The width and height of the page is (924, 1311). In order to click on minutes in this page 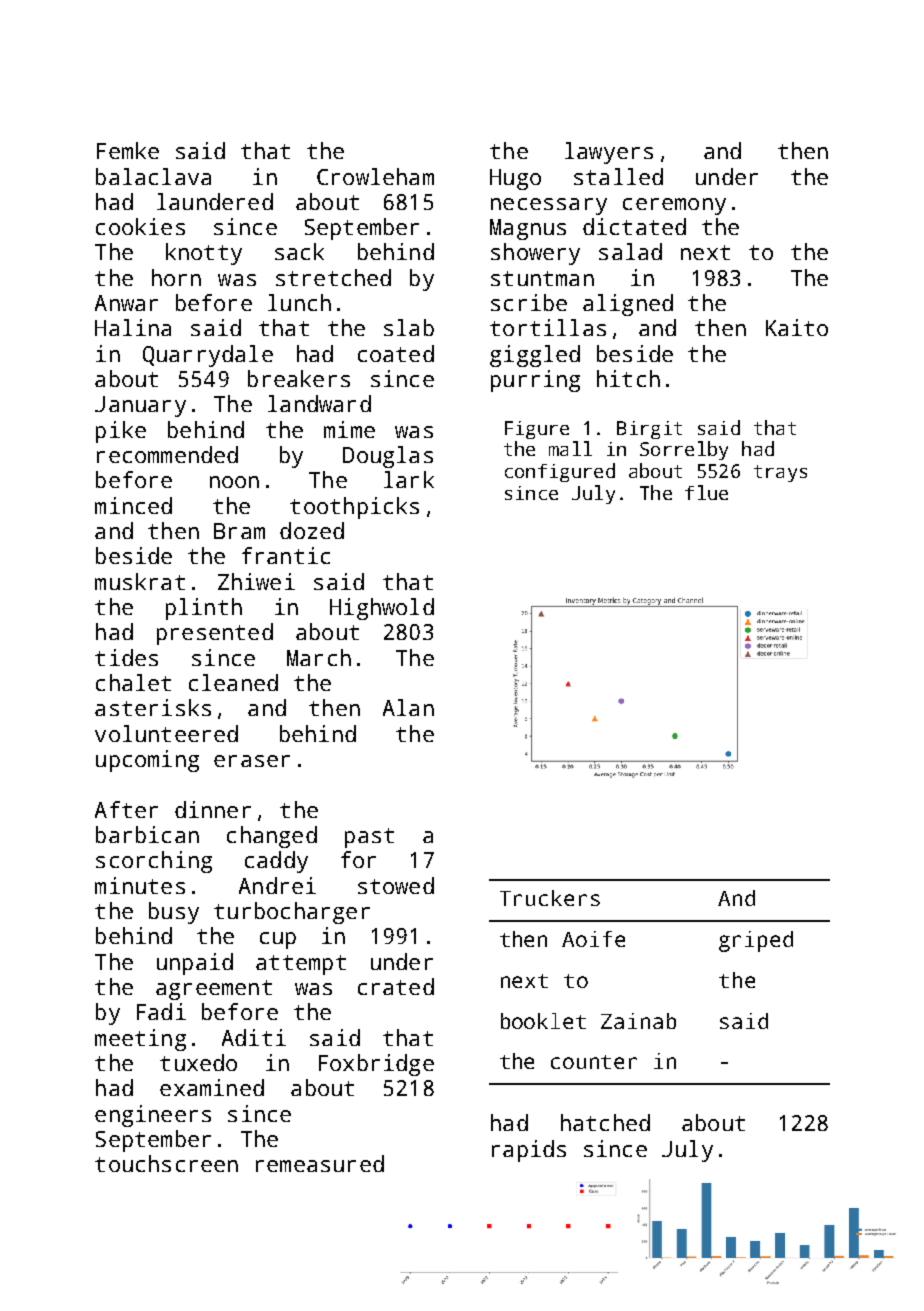, I will do `click(140, 885)`.
